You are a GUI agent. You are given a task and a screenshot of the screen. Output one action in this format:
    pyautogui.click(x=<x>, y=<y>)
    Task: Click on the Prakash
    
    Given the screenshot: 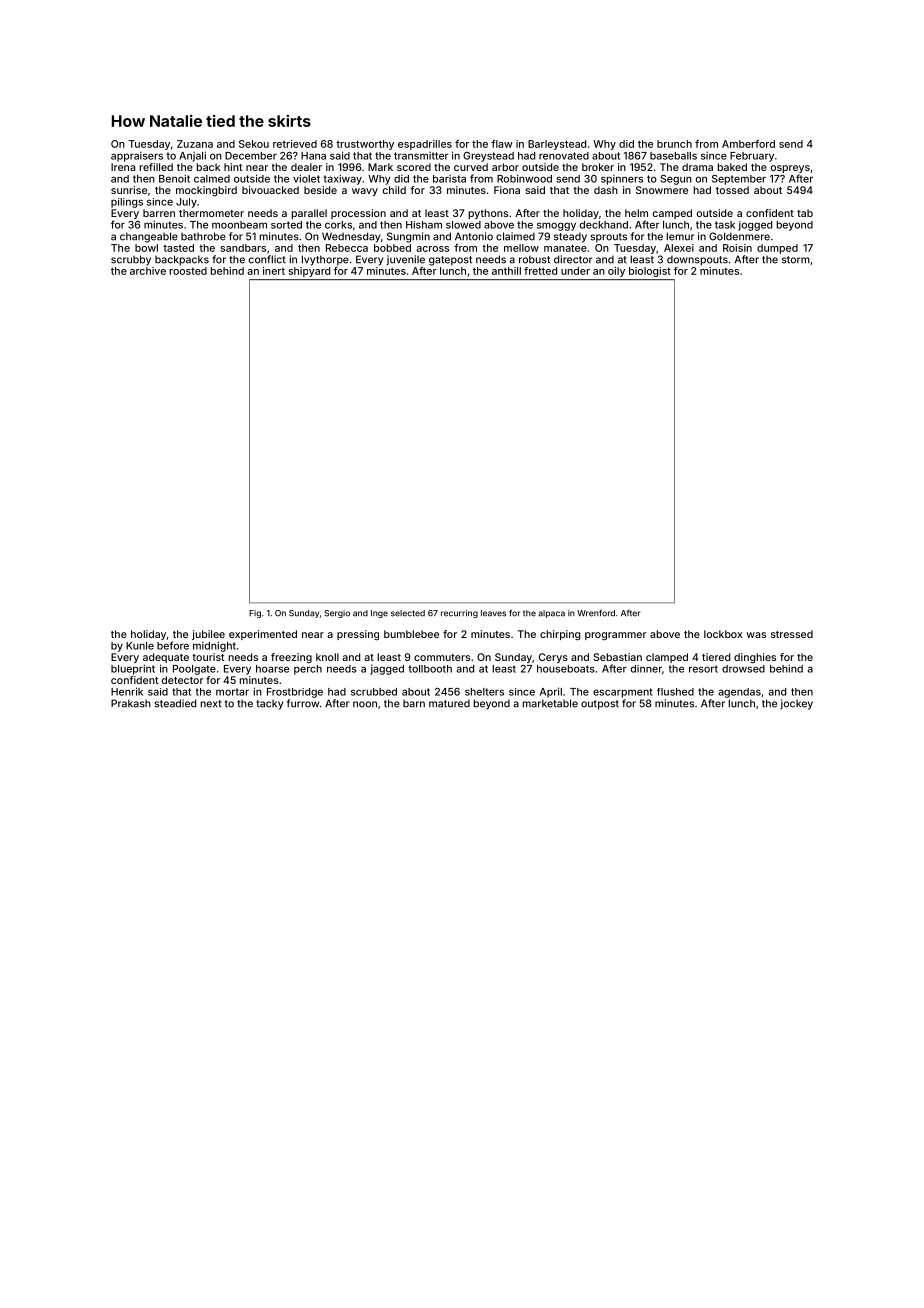 What is the action you would take?
    pyautogui.click(x=131, y=703)
